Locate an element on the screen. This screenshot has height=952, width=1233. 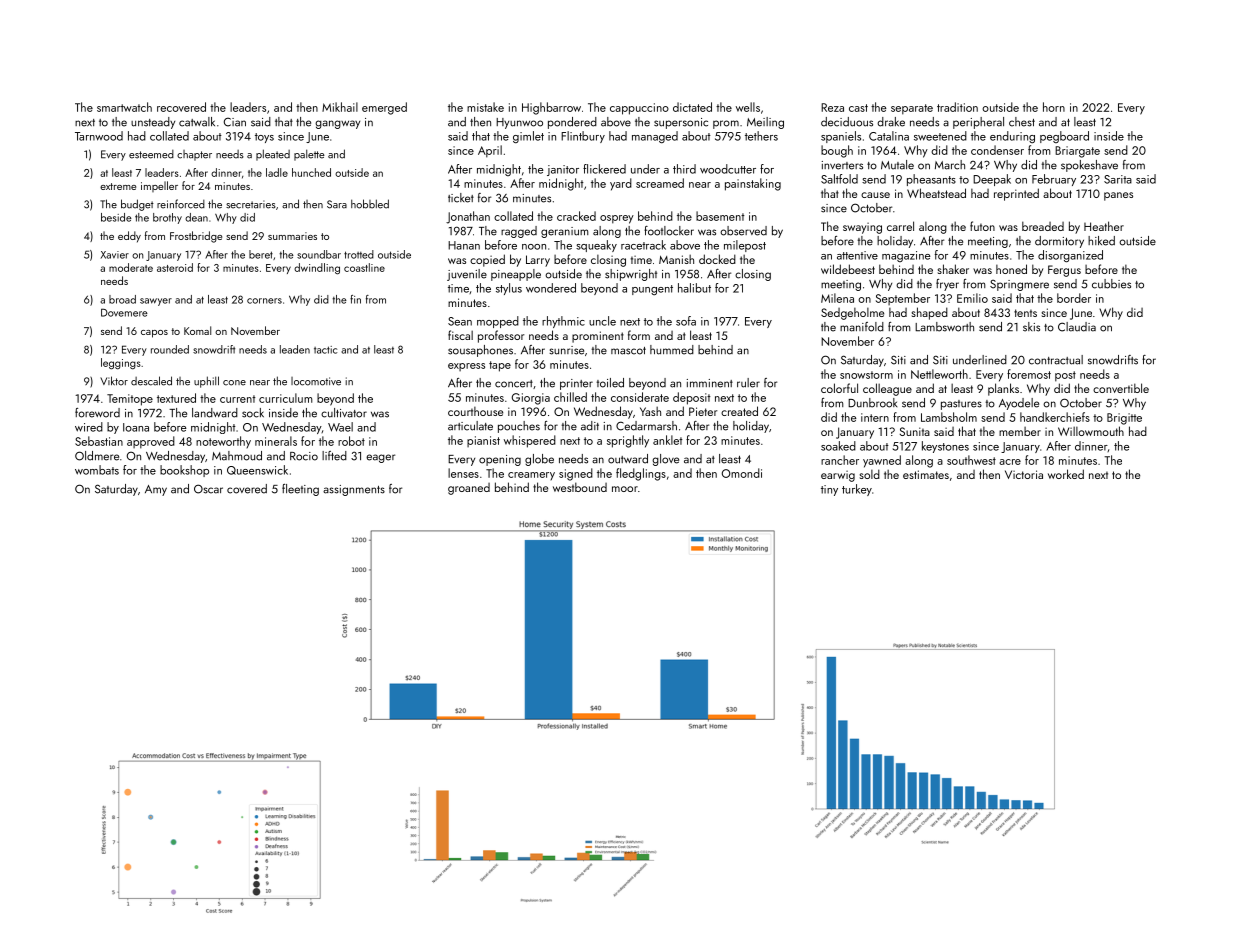
unsteady is located at coordinates (153, 123).
